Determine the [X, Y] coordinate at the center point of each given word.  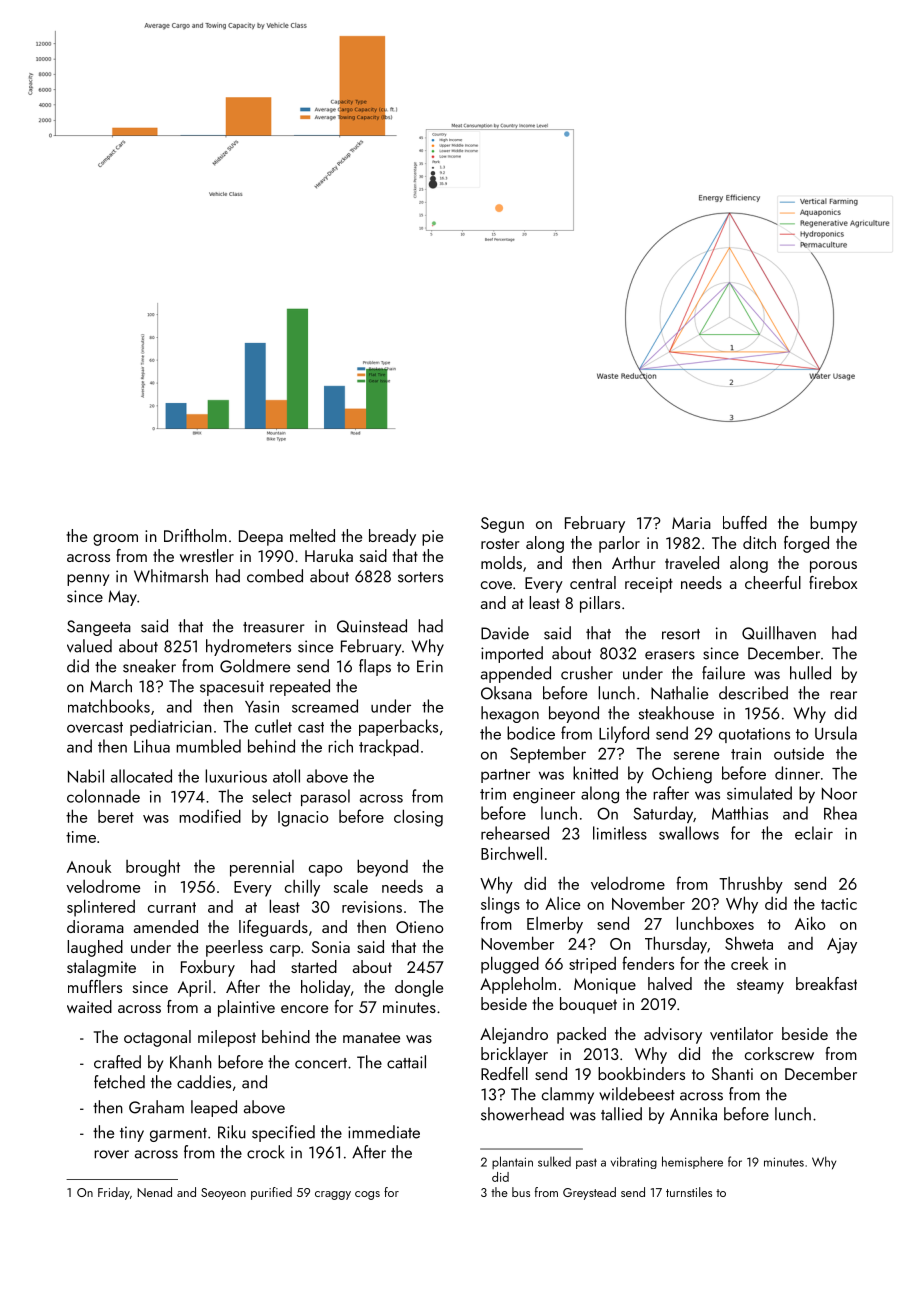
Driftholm [195, 535]
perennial [262, 868]
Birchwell [511, 853]
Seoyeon [223, 1194]
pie [432, 538]
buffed [745, 522]
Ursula [836, 733]
